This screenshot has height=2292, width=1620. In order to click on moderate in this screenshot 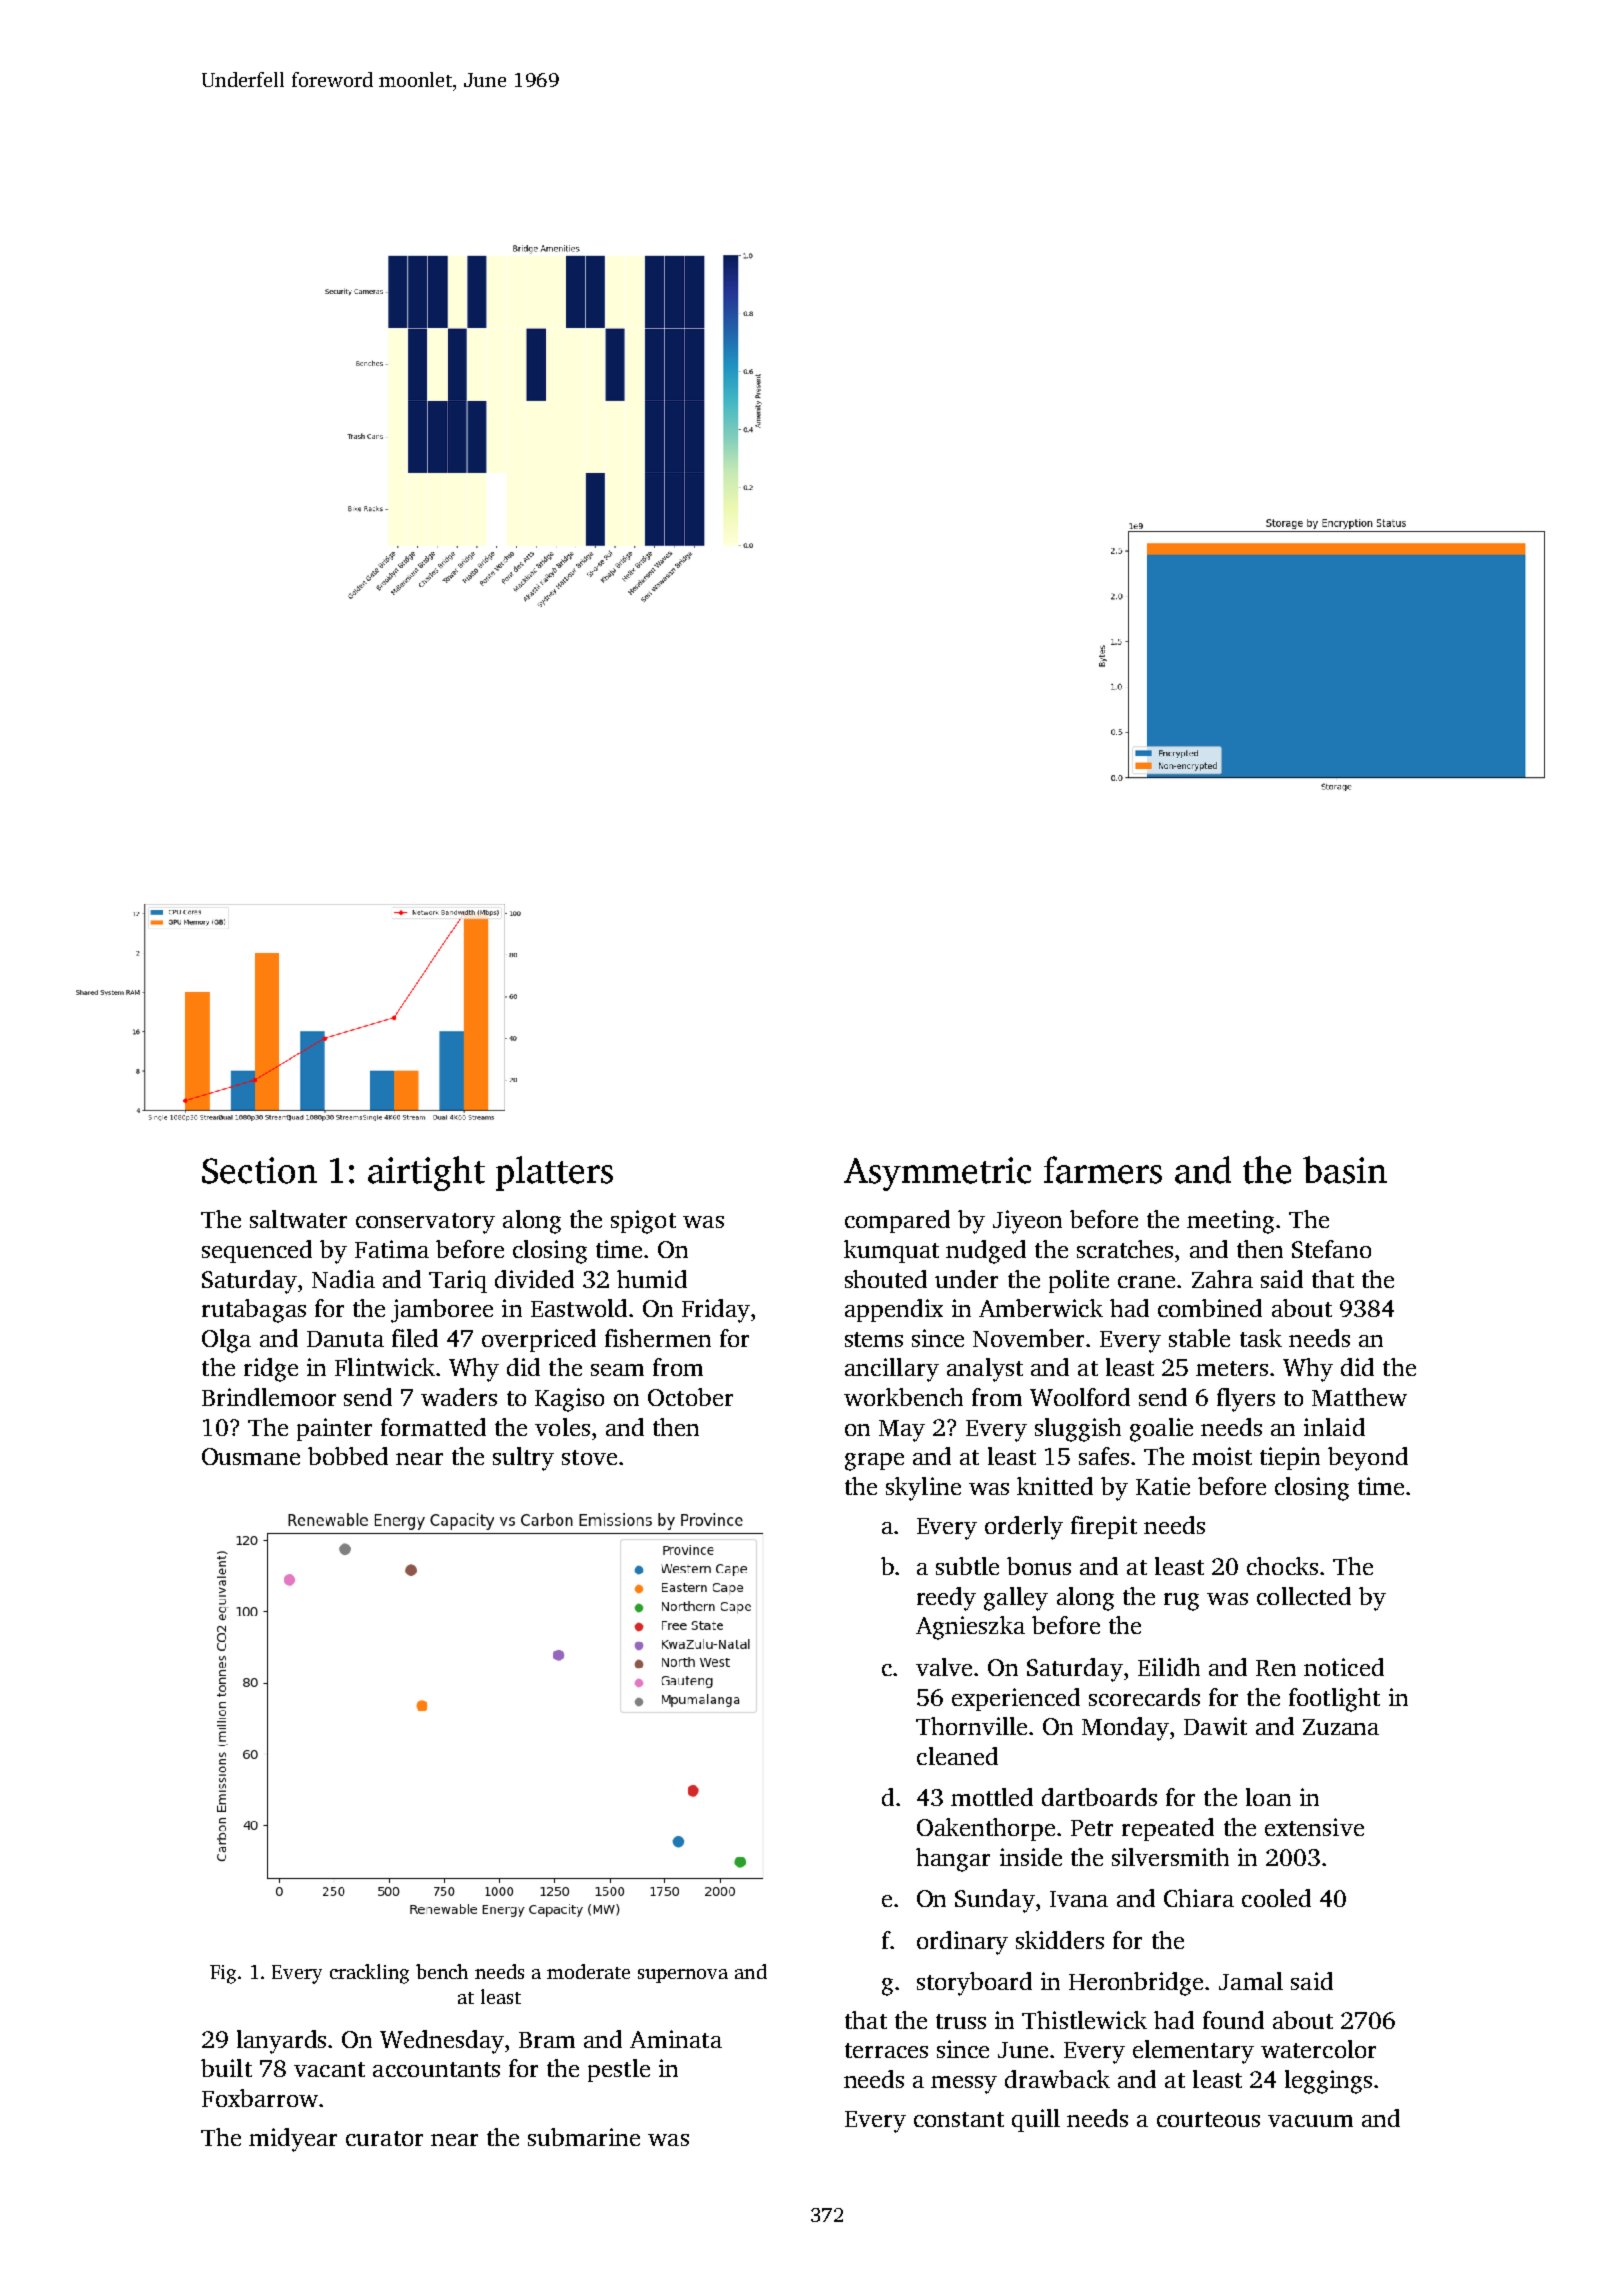, I will do `click(588, 1971)`.
